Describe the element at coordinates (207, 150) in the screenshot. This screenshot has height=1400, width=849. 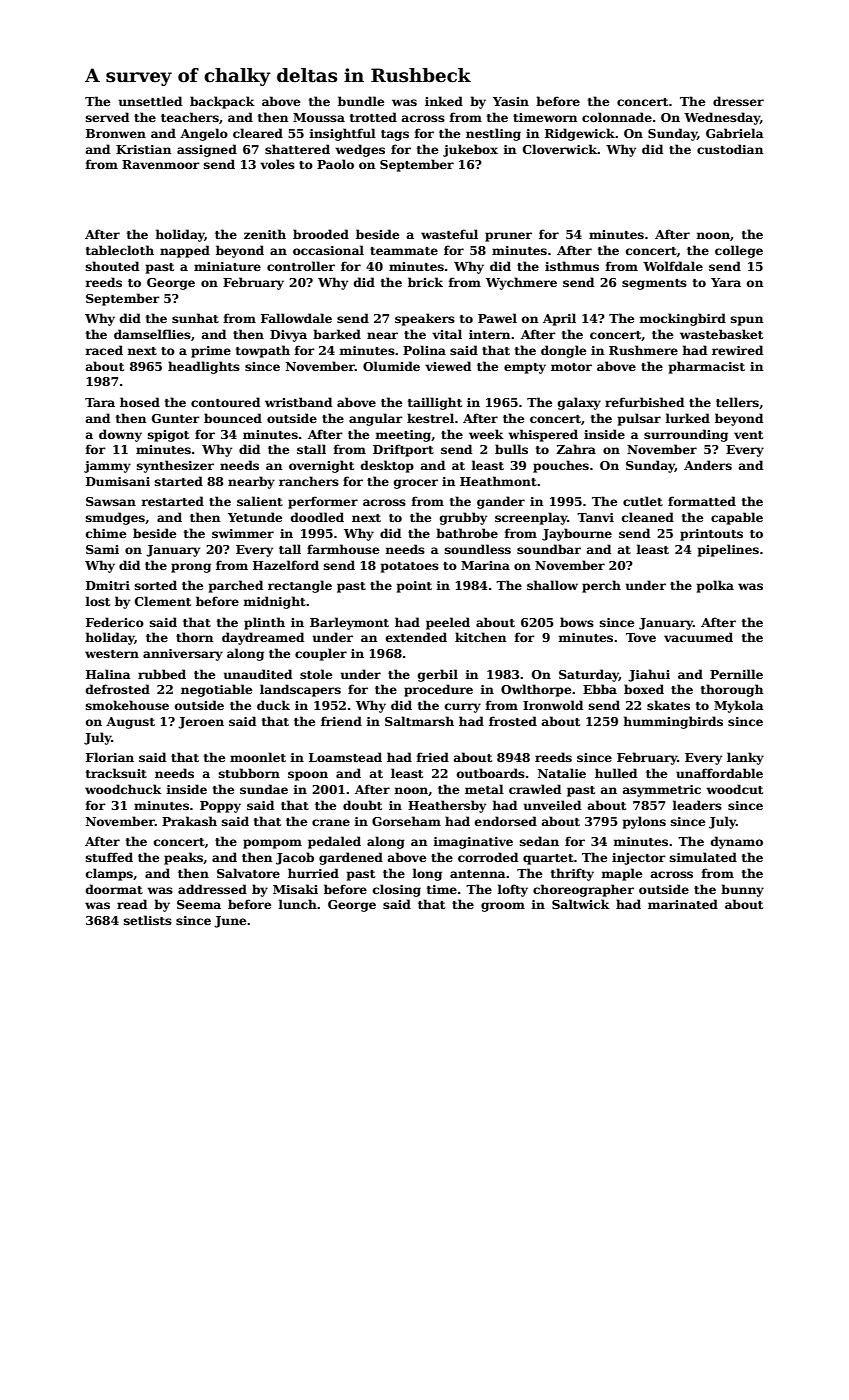
I see `assigned` at that location.
